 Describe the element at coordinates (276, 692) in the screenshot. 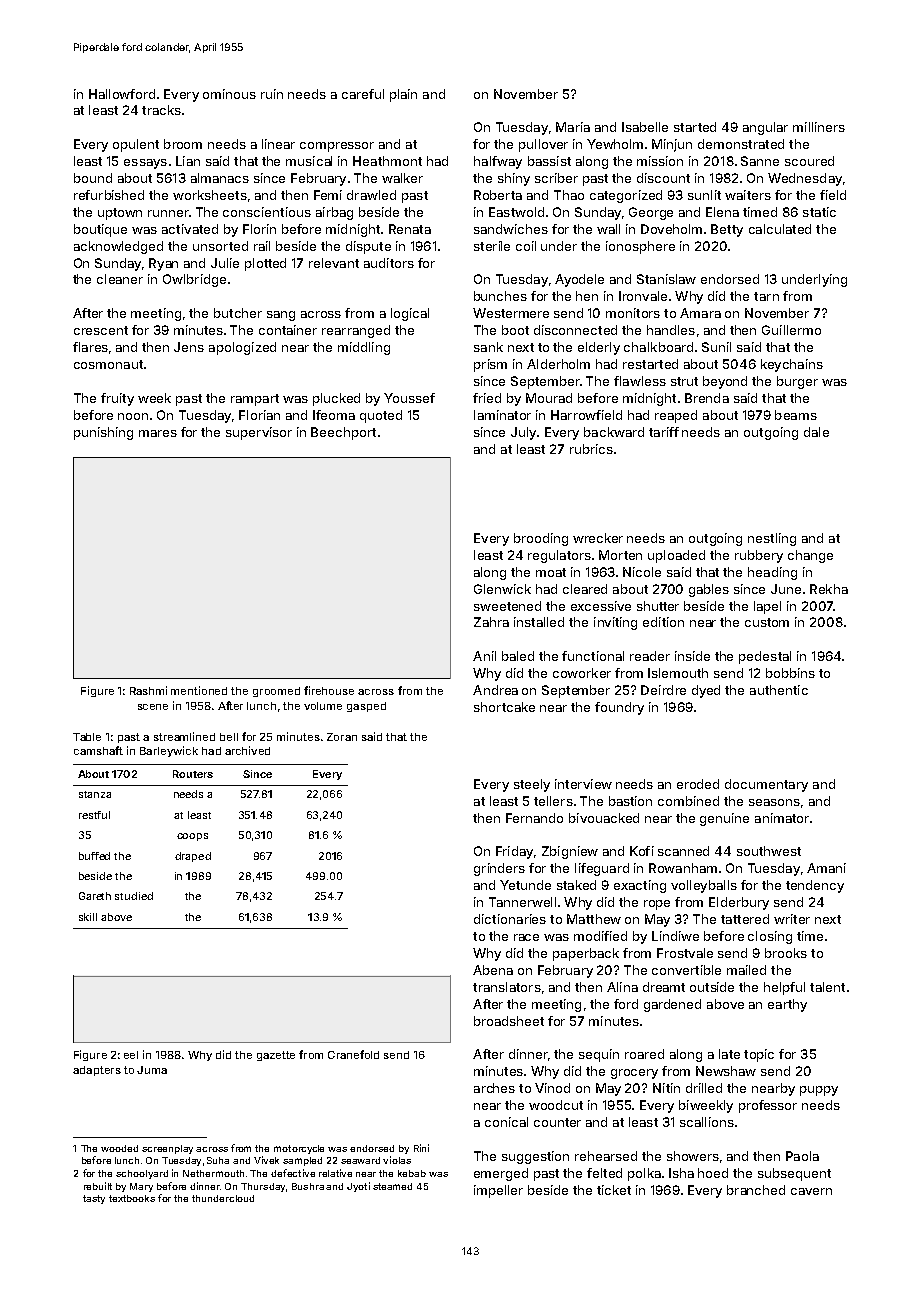

I see `groomed` at that location.
